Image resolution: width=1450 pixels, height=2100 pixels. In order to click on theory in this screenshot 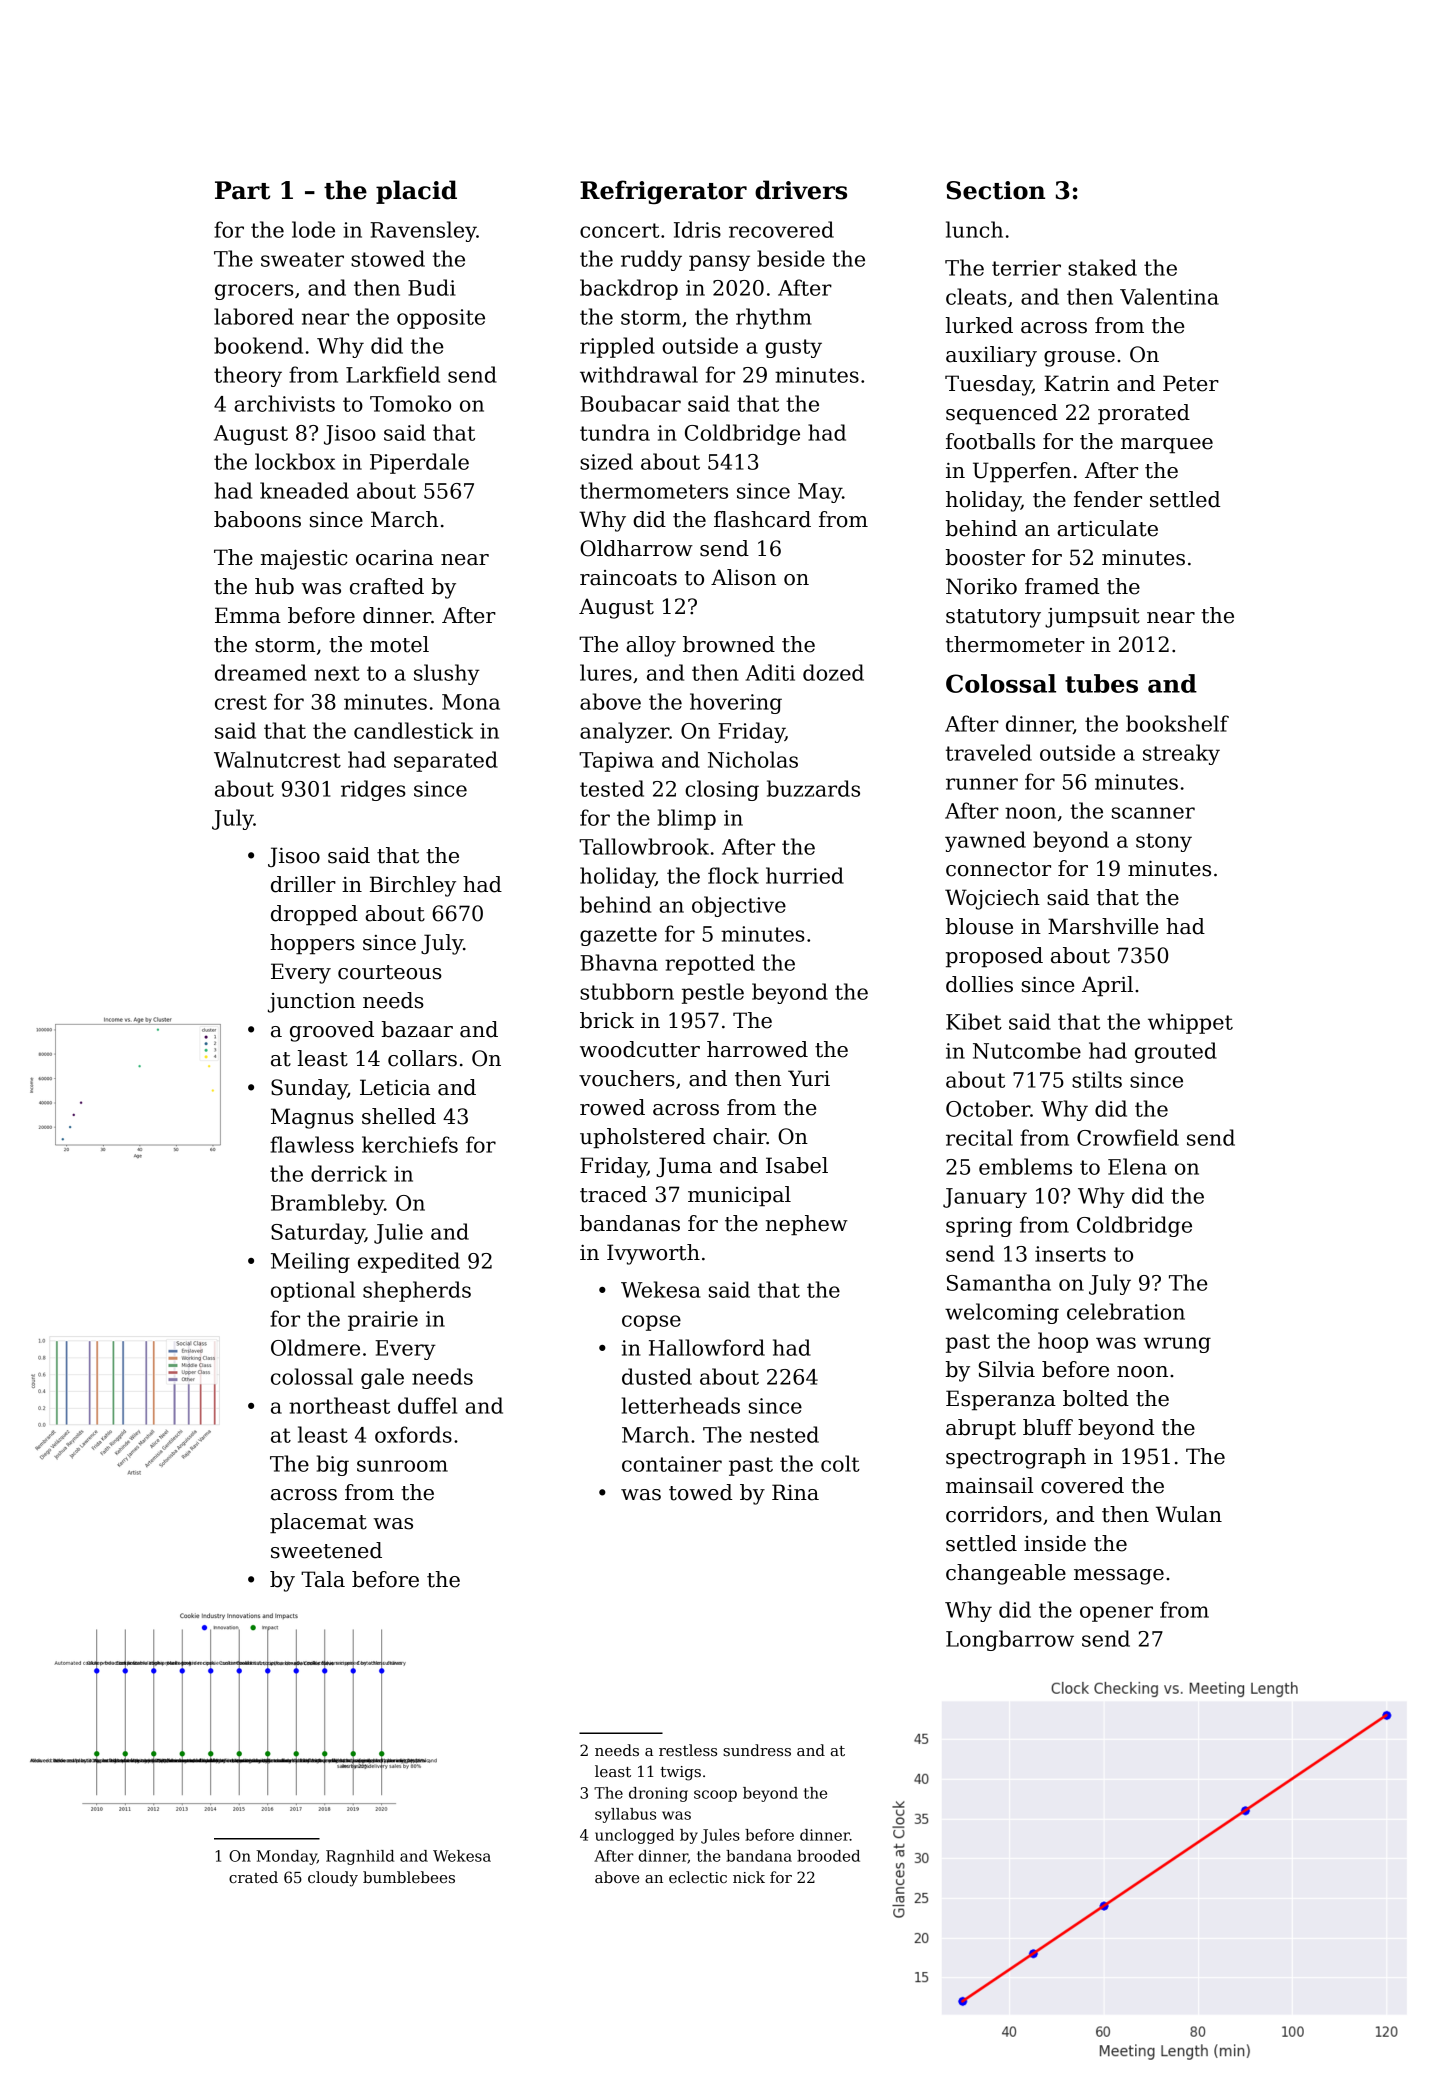, I will do `click(248, 376)`.
